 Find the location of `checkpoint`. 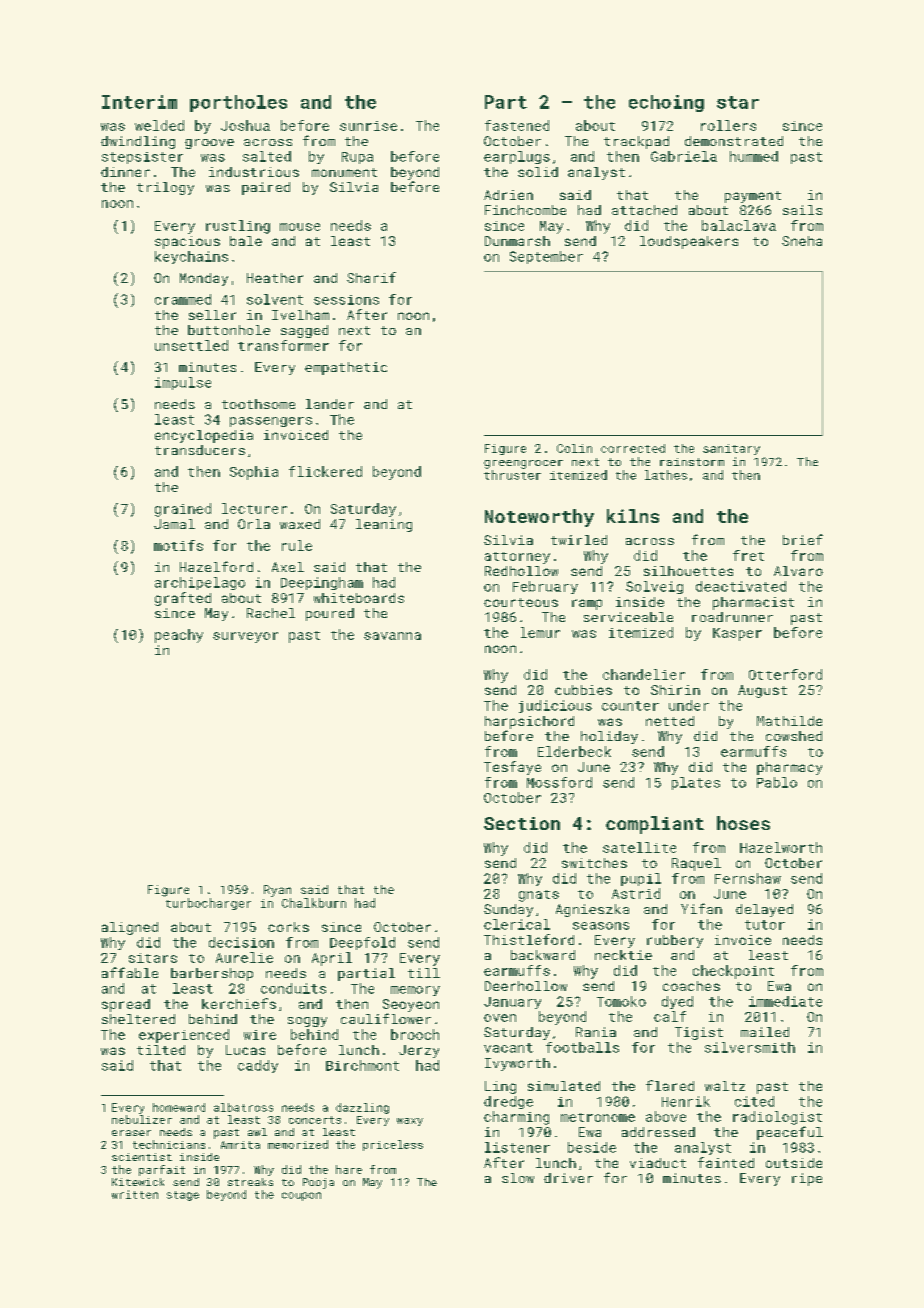

checkpoint is located at coordinates (733, 972).
